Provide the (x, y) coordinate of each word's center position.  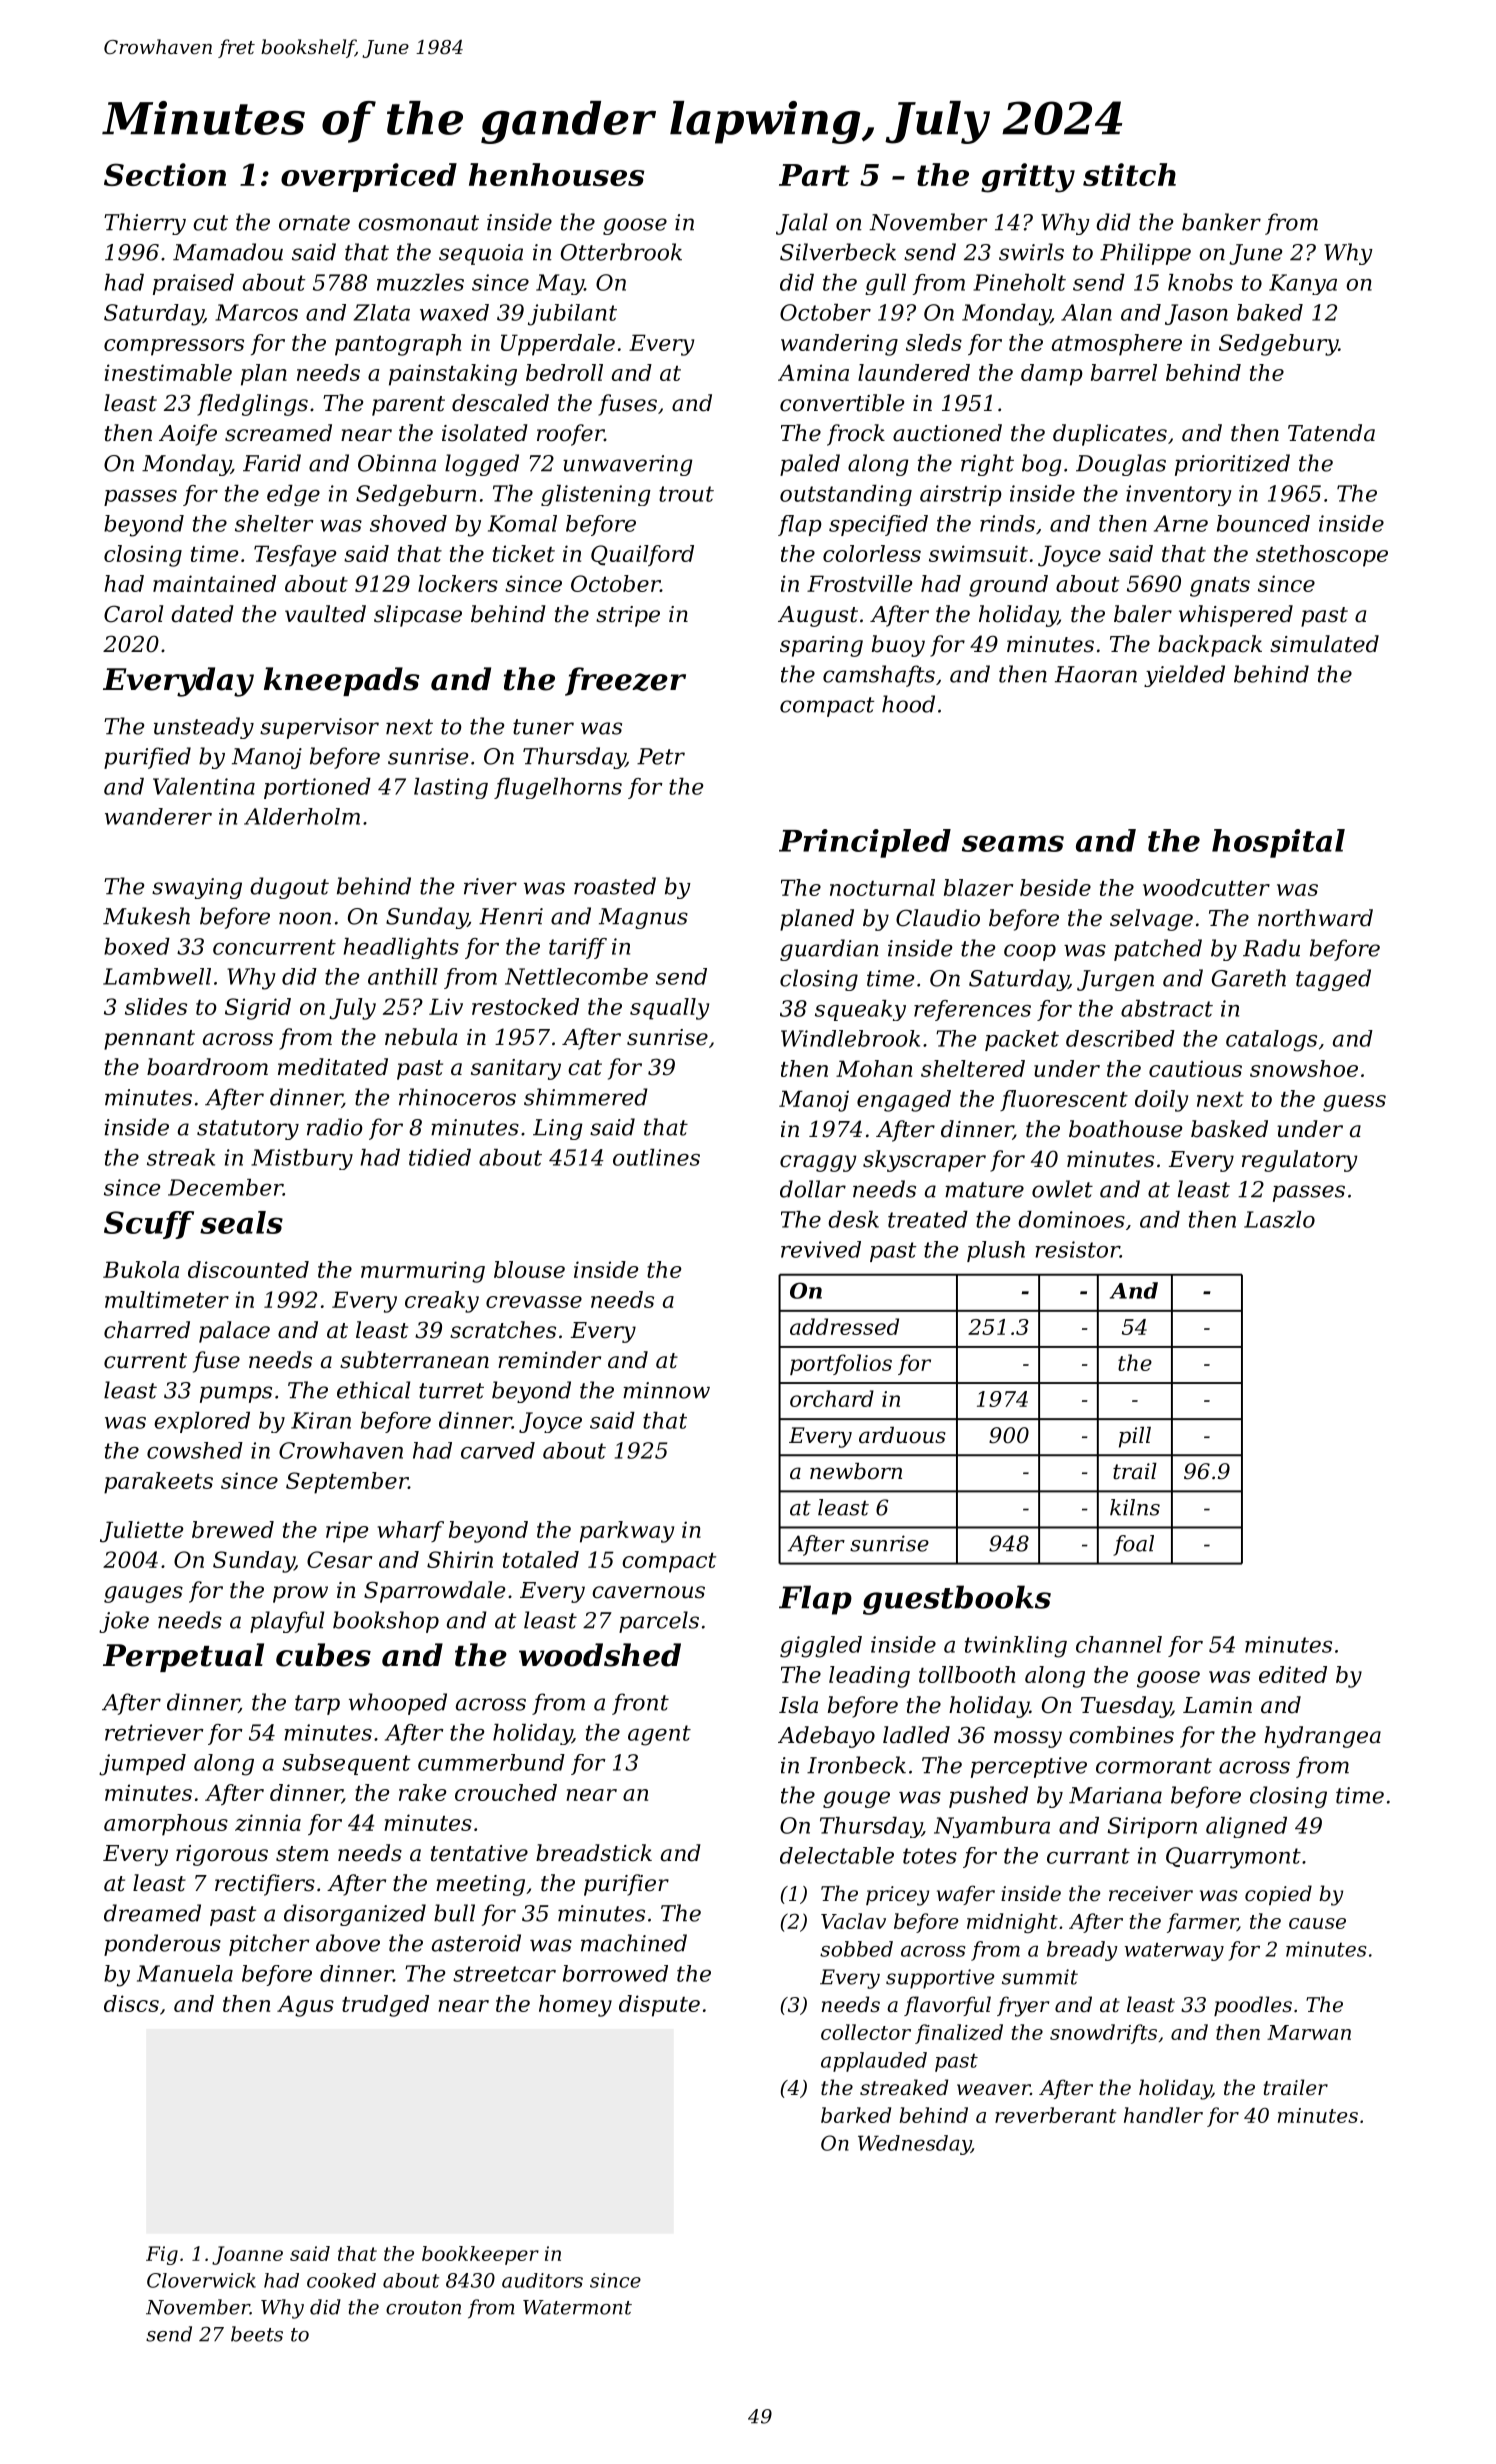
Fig (162, 2255)
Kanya (1303, 284)
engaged (904, 1101)
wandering (839, 345)
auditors (542, 2280)
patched (1158, 950)
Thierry (145, 224)
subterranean (414, 1360)
